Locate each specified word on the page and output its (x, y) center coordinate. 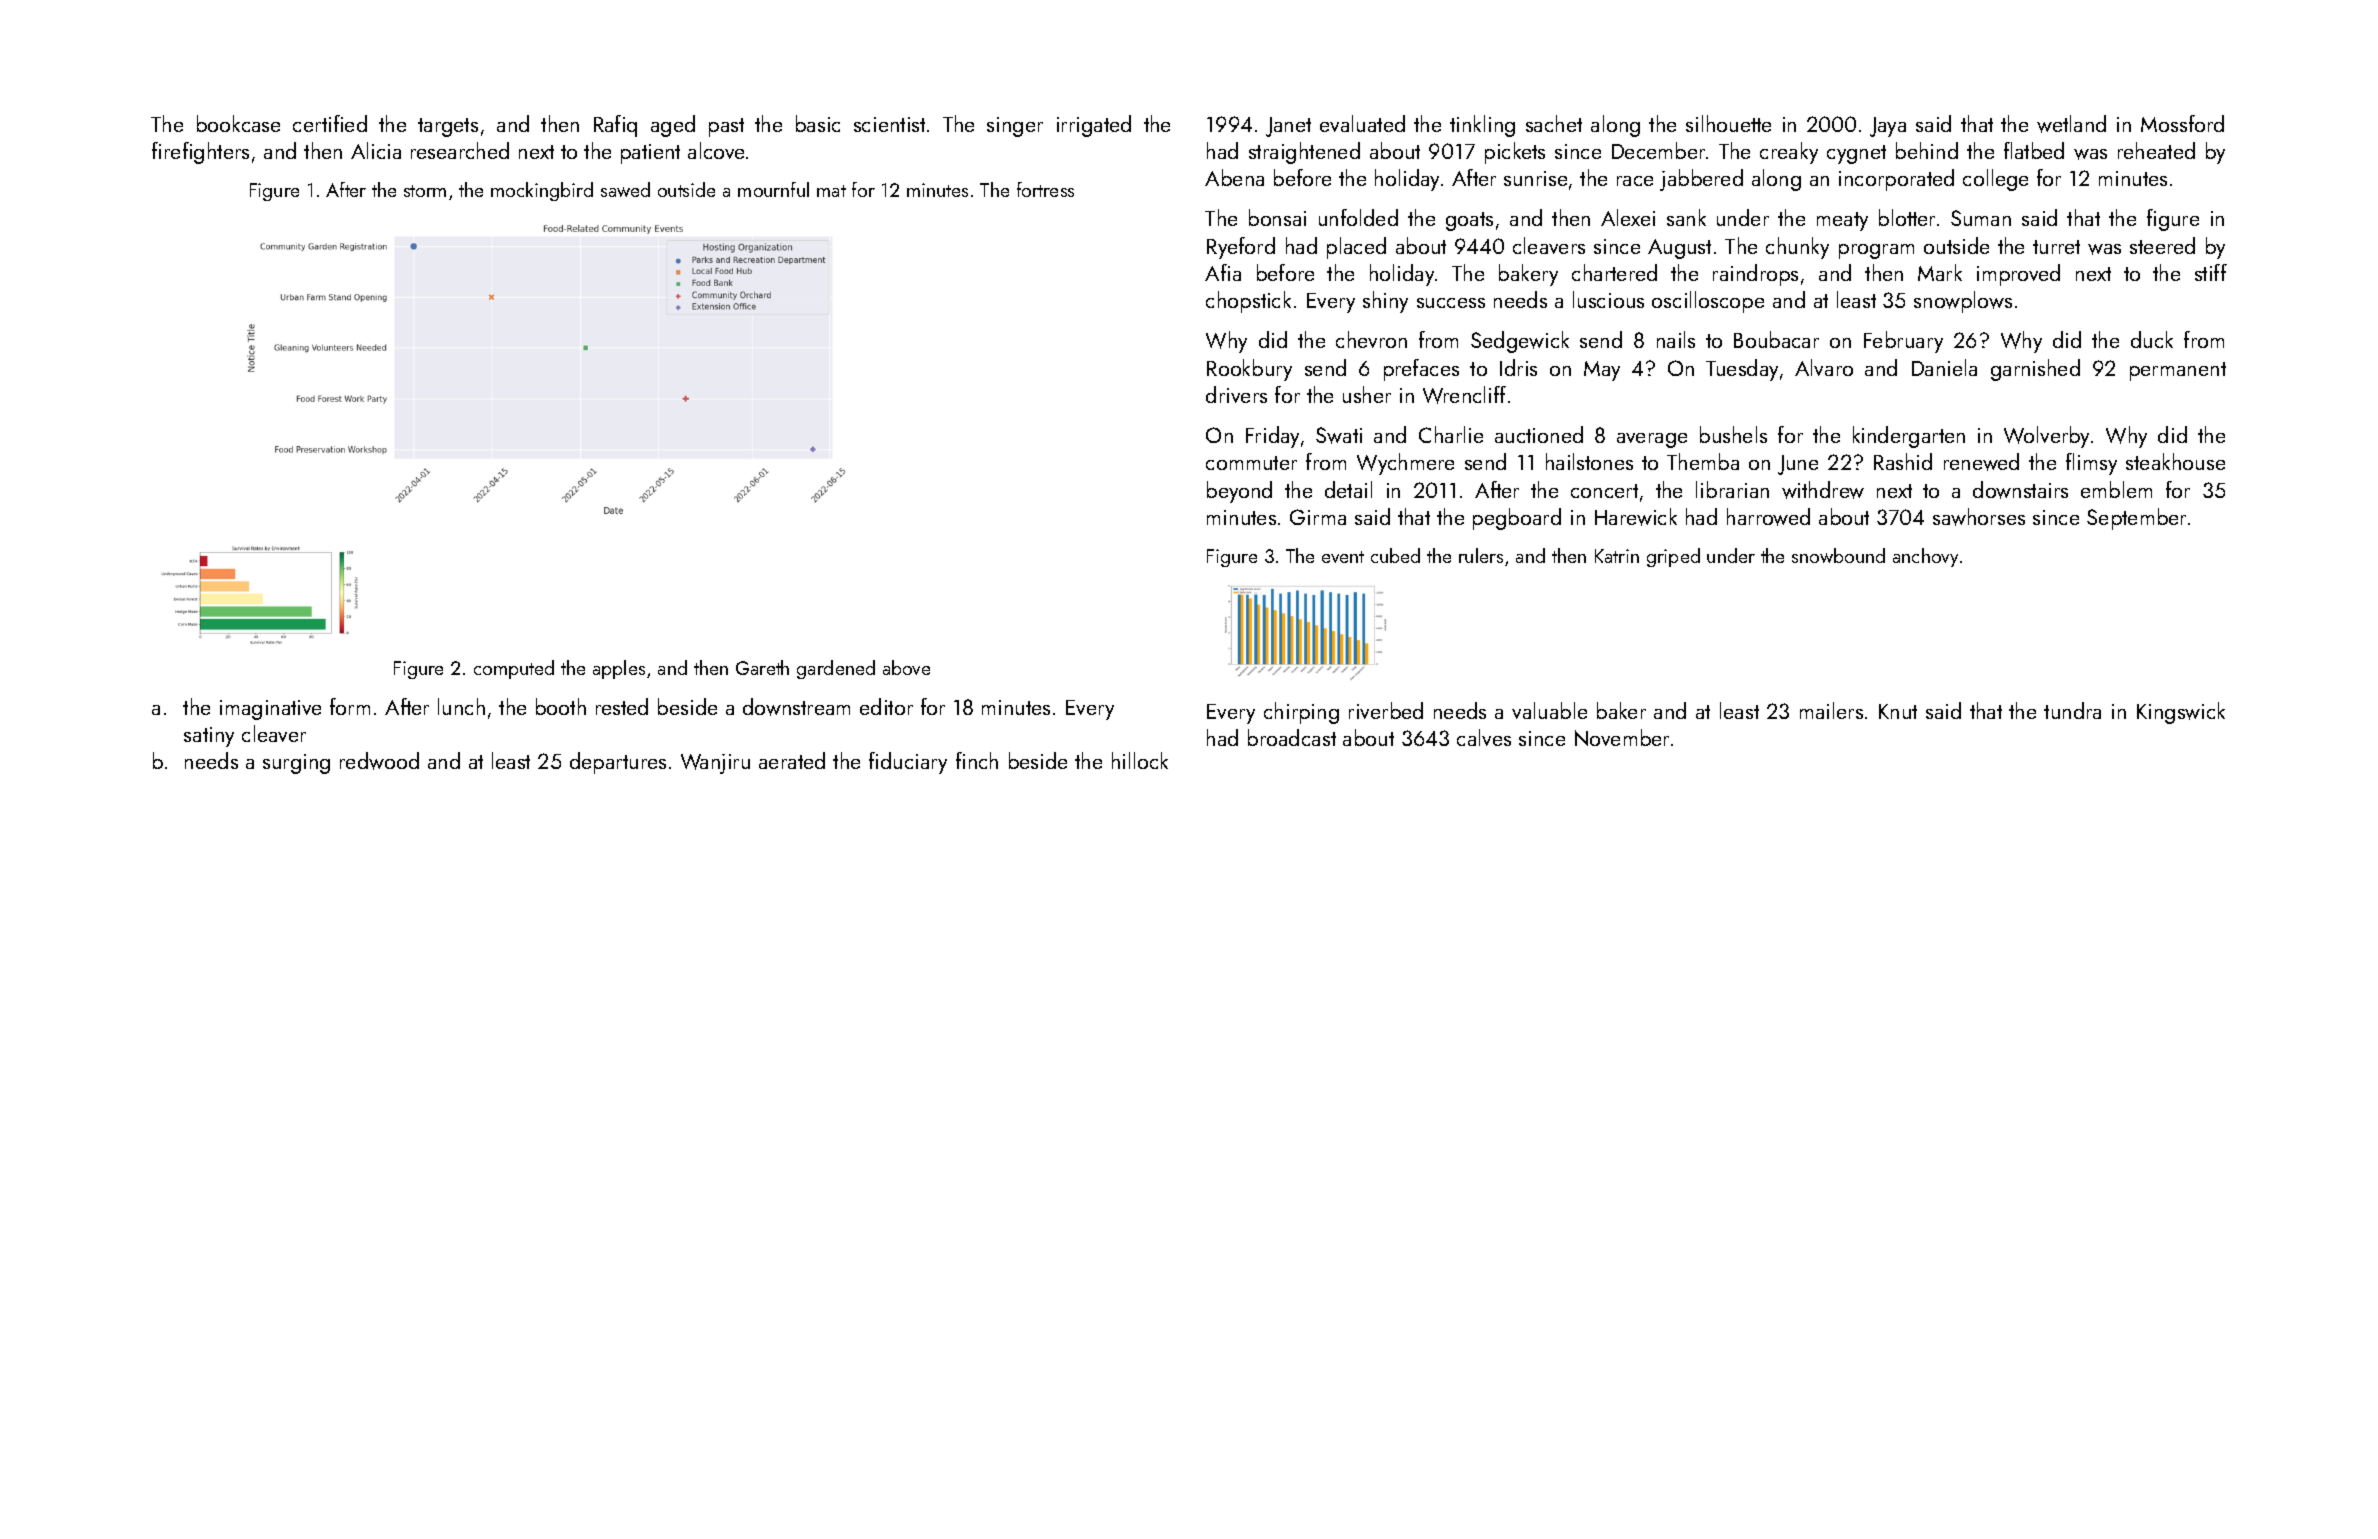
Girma (1318, 517)
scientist (889, 124)
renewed (1981, 462)
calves (1484, 737)
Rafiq (615, 126)
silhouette (1728, 123)
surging (296, 764)
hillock (1140, 760)
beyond (1239, 492)
